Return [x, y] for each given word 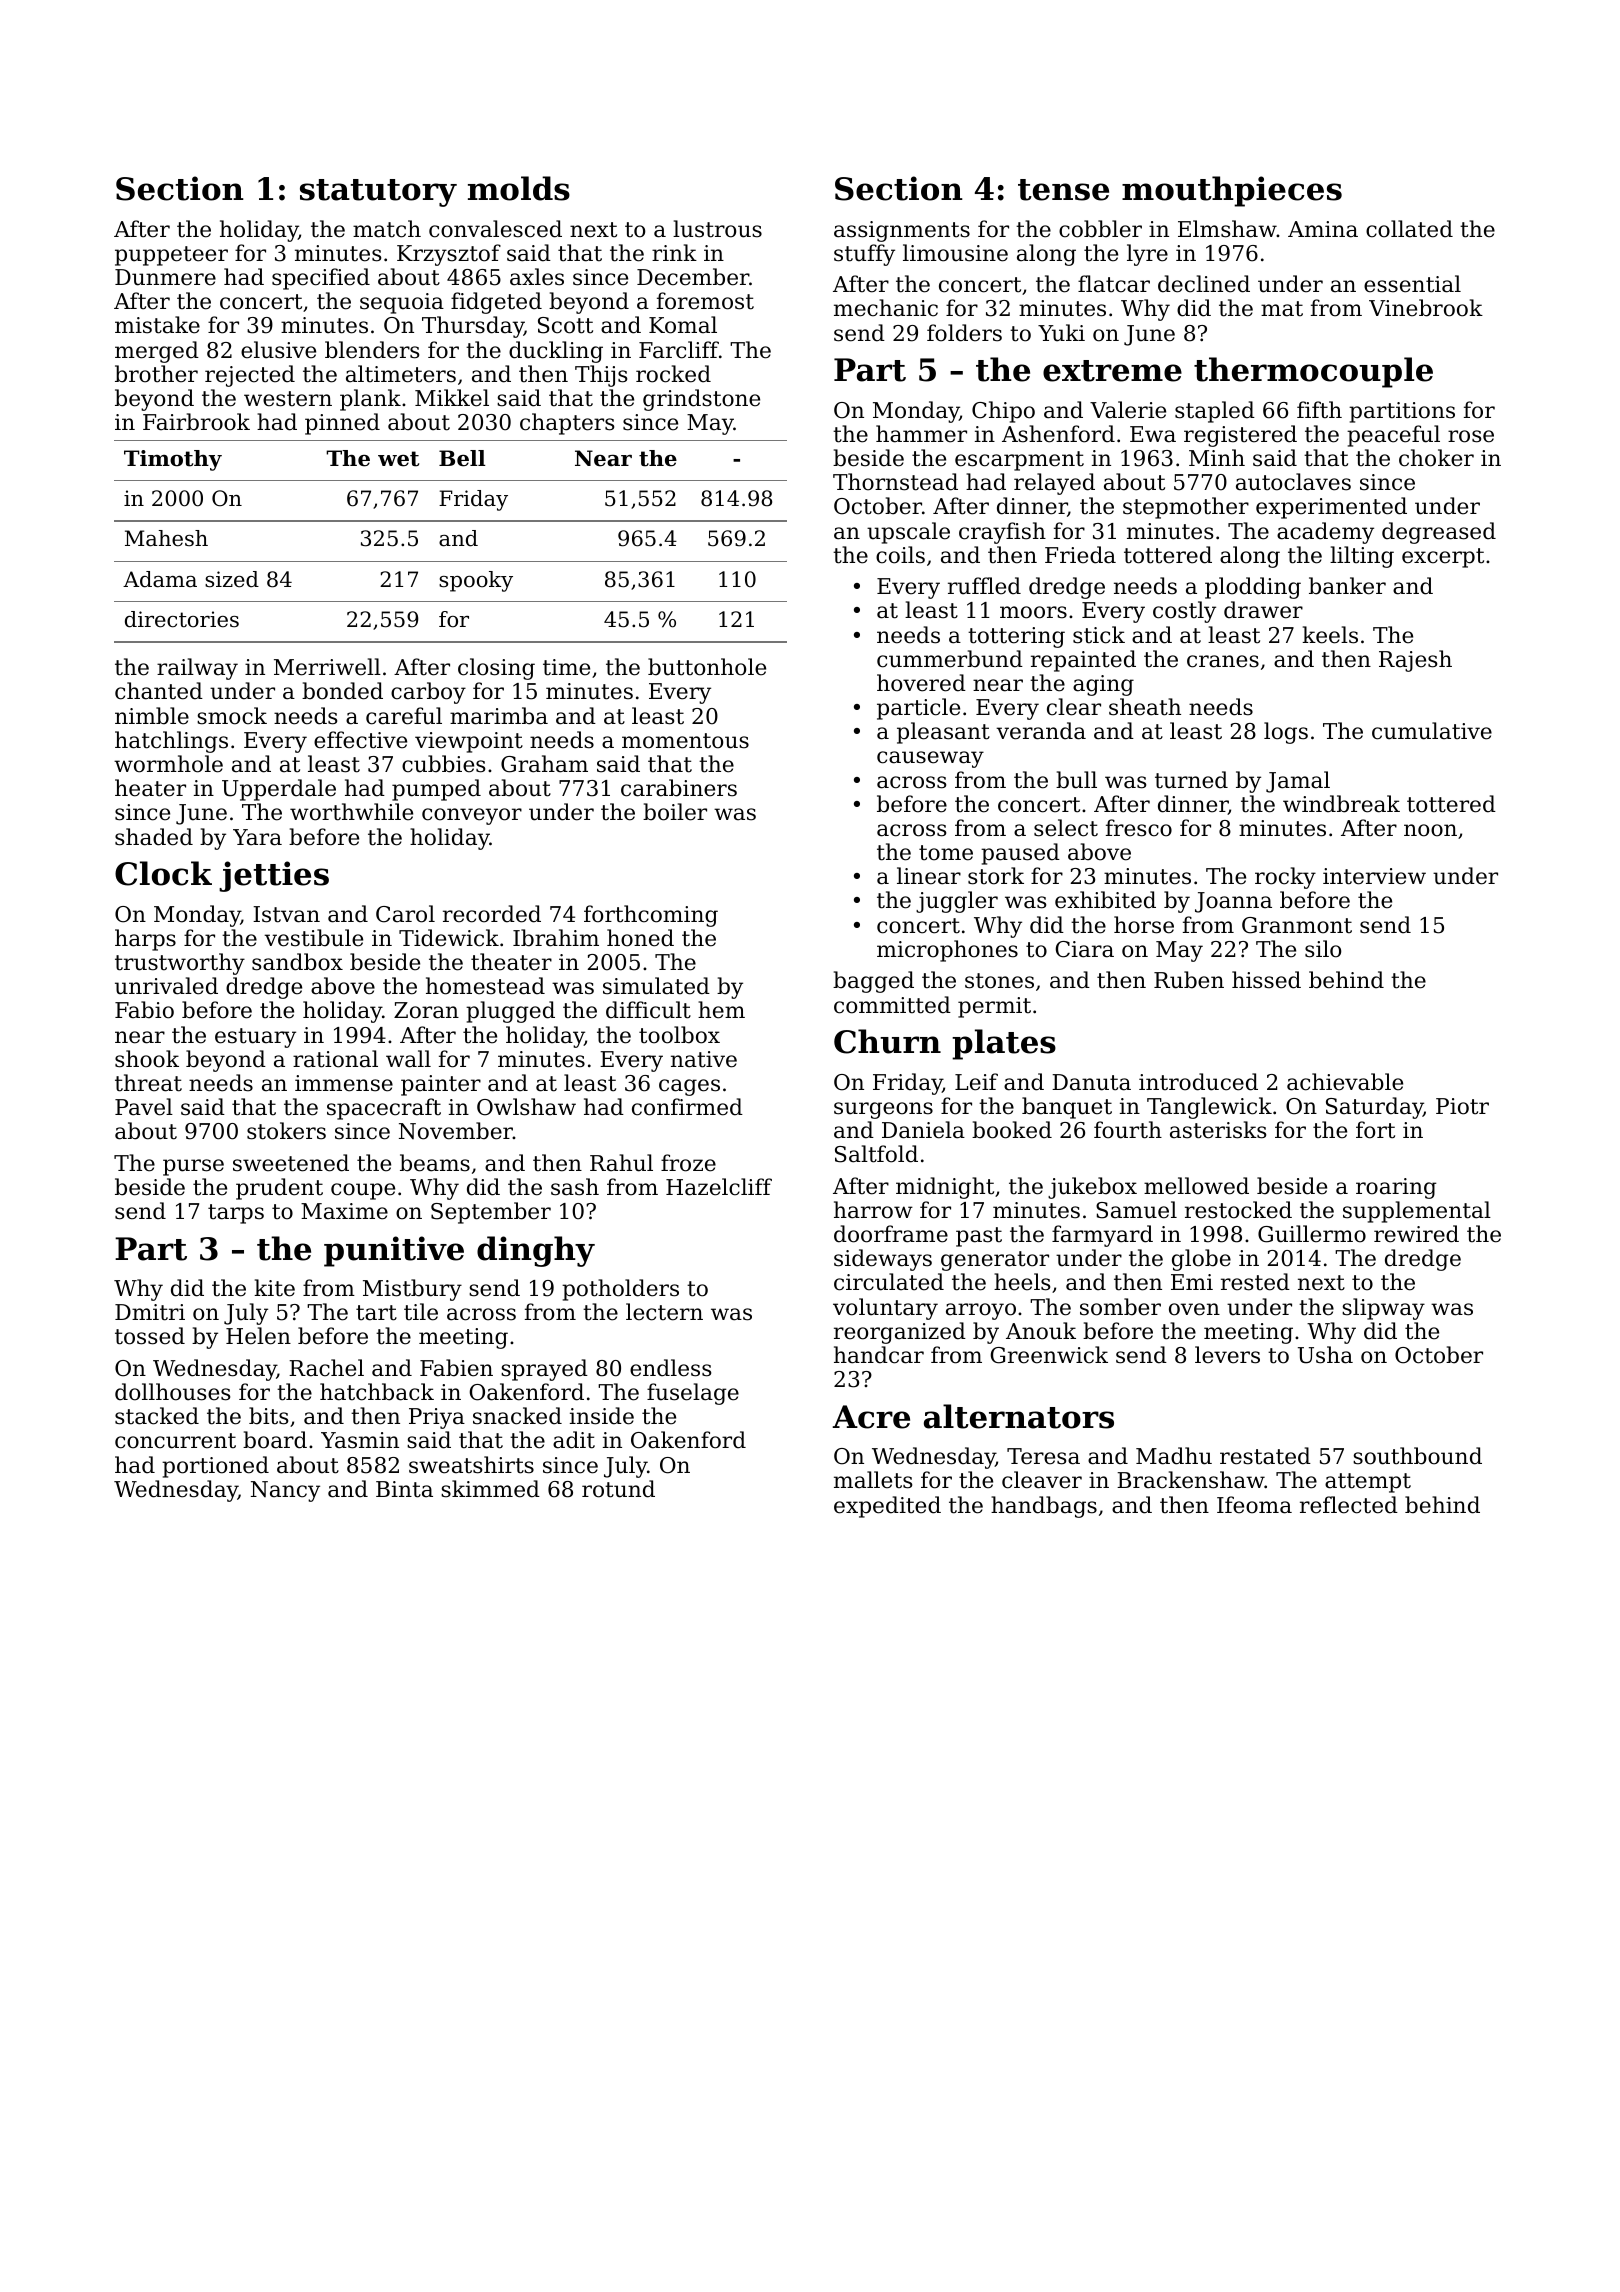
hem [721, 1010]
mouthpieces [1232, 191]
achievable [1345, 1082]
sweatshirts [471, 1465]
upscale [908, 533]
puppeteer [171, 256]
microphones [947, 951]
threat [148, 1083]
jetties [274, 876]
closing [496, 669]
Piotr [1462, 1106]
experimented [1331, 508]
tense [1063, 190]
